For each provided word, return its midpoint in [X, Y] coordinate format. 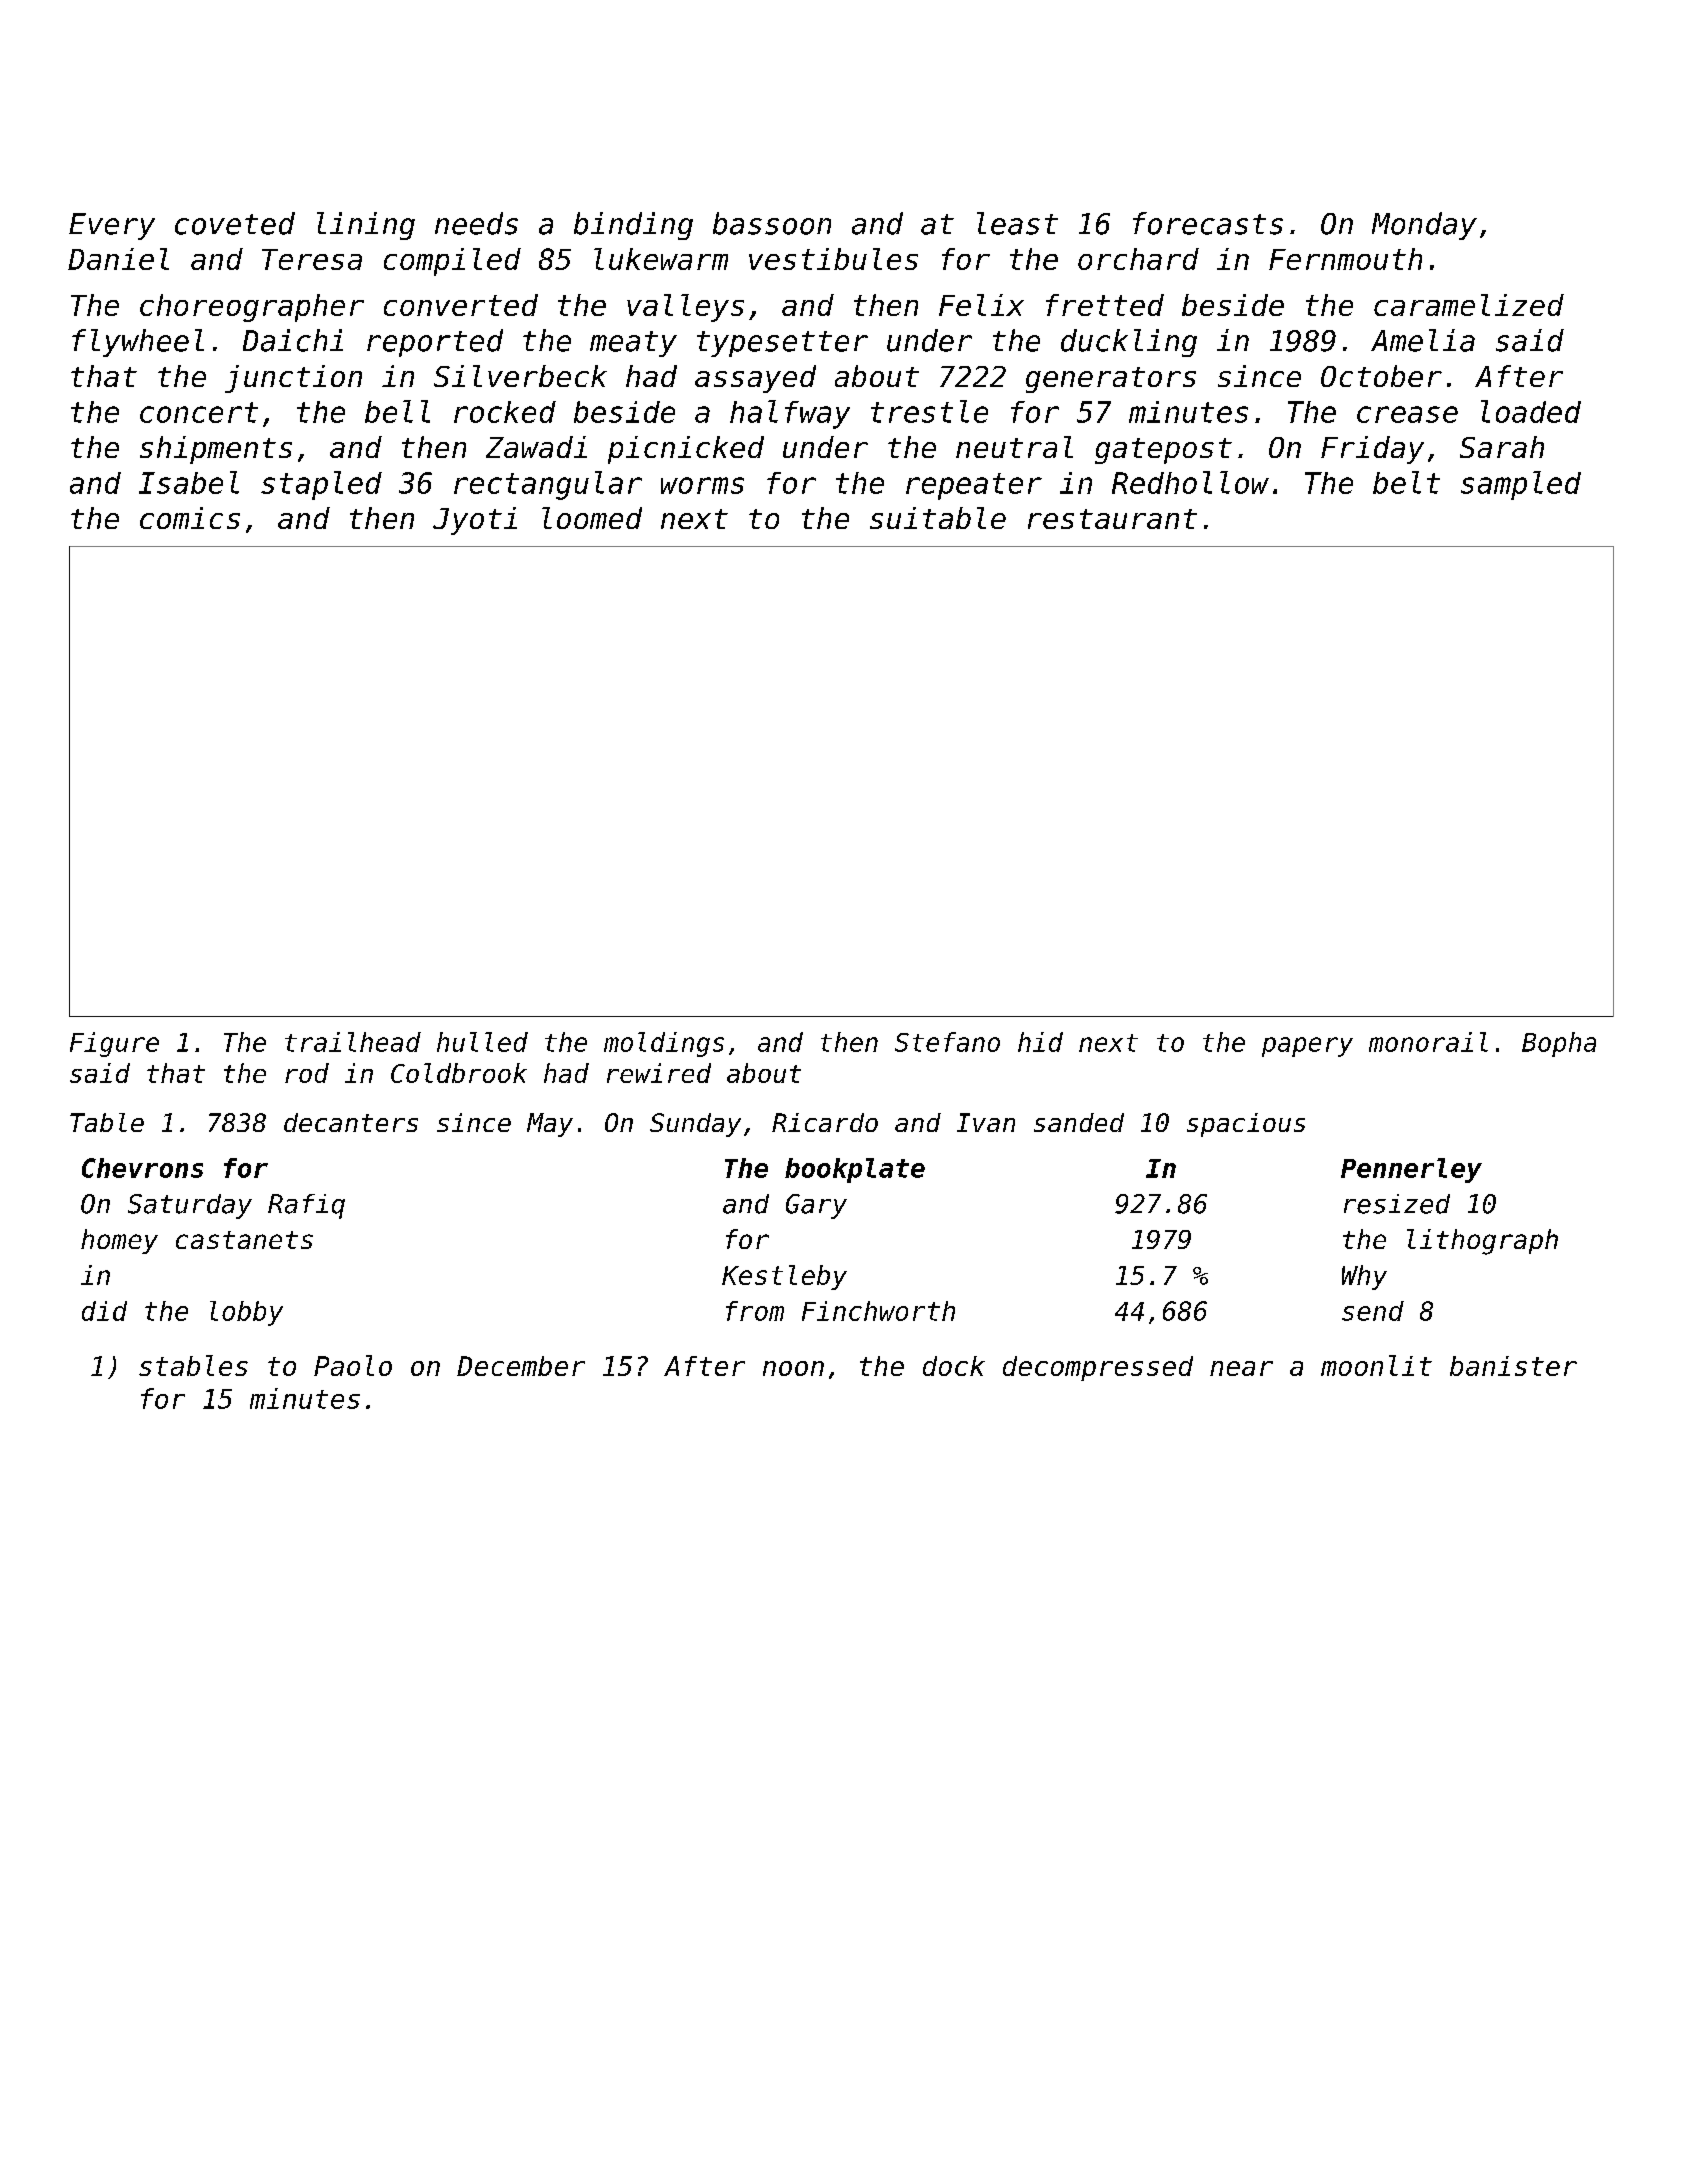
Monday [1424, 226]
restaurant [1112, 519]
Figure [114, 1044]
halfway [790, 414]
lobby [246, 1313]
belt [1406, 482]
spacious [1246, 1125]
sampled [1521, 485]
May [550, 1125]
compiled [452, 262]
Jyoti [475, 521]
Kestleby [784, 1277]
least [1017, 223]
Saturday [190, 1206]
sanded [1079, 1122]
